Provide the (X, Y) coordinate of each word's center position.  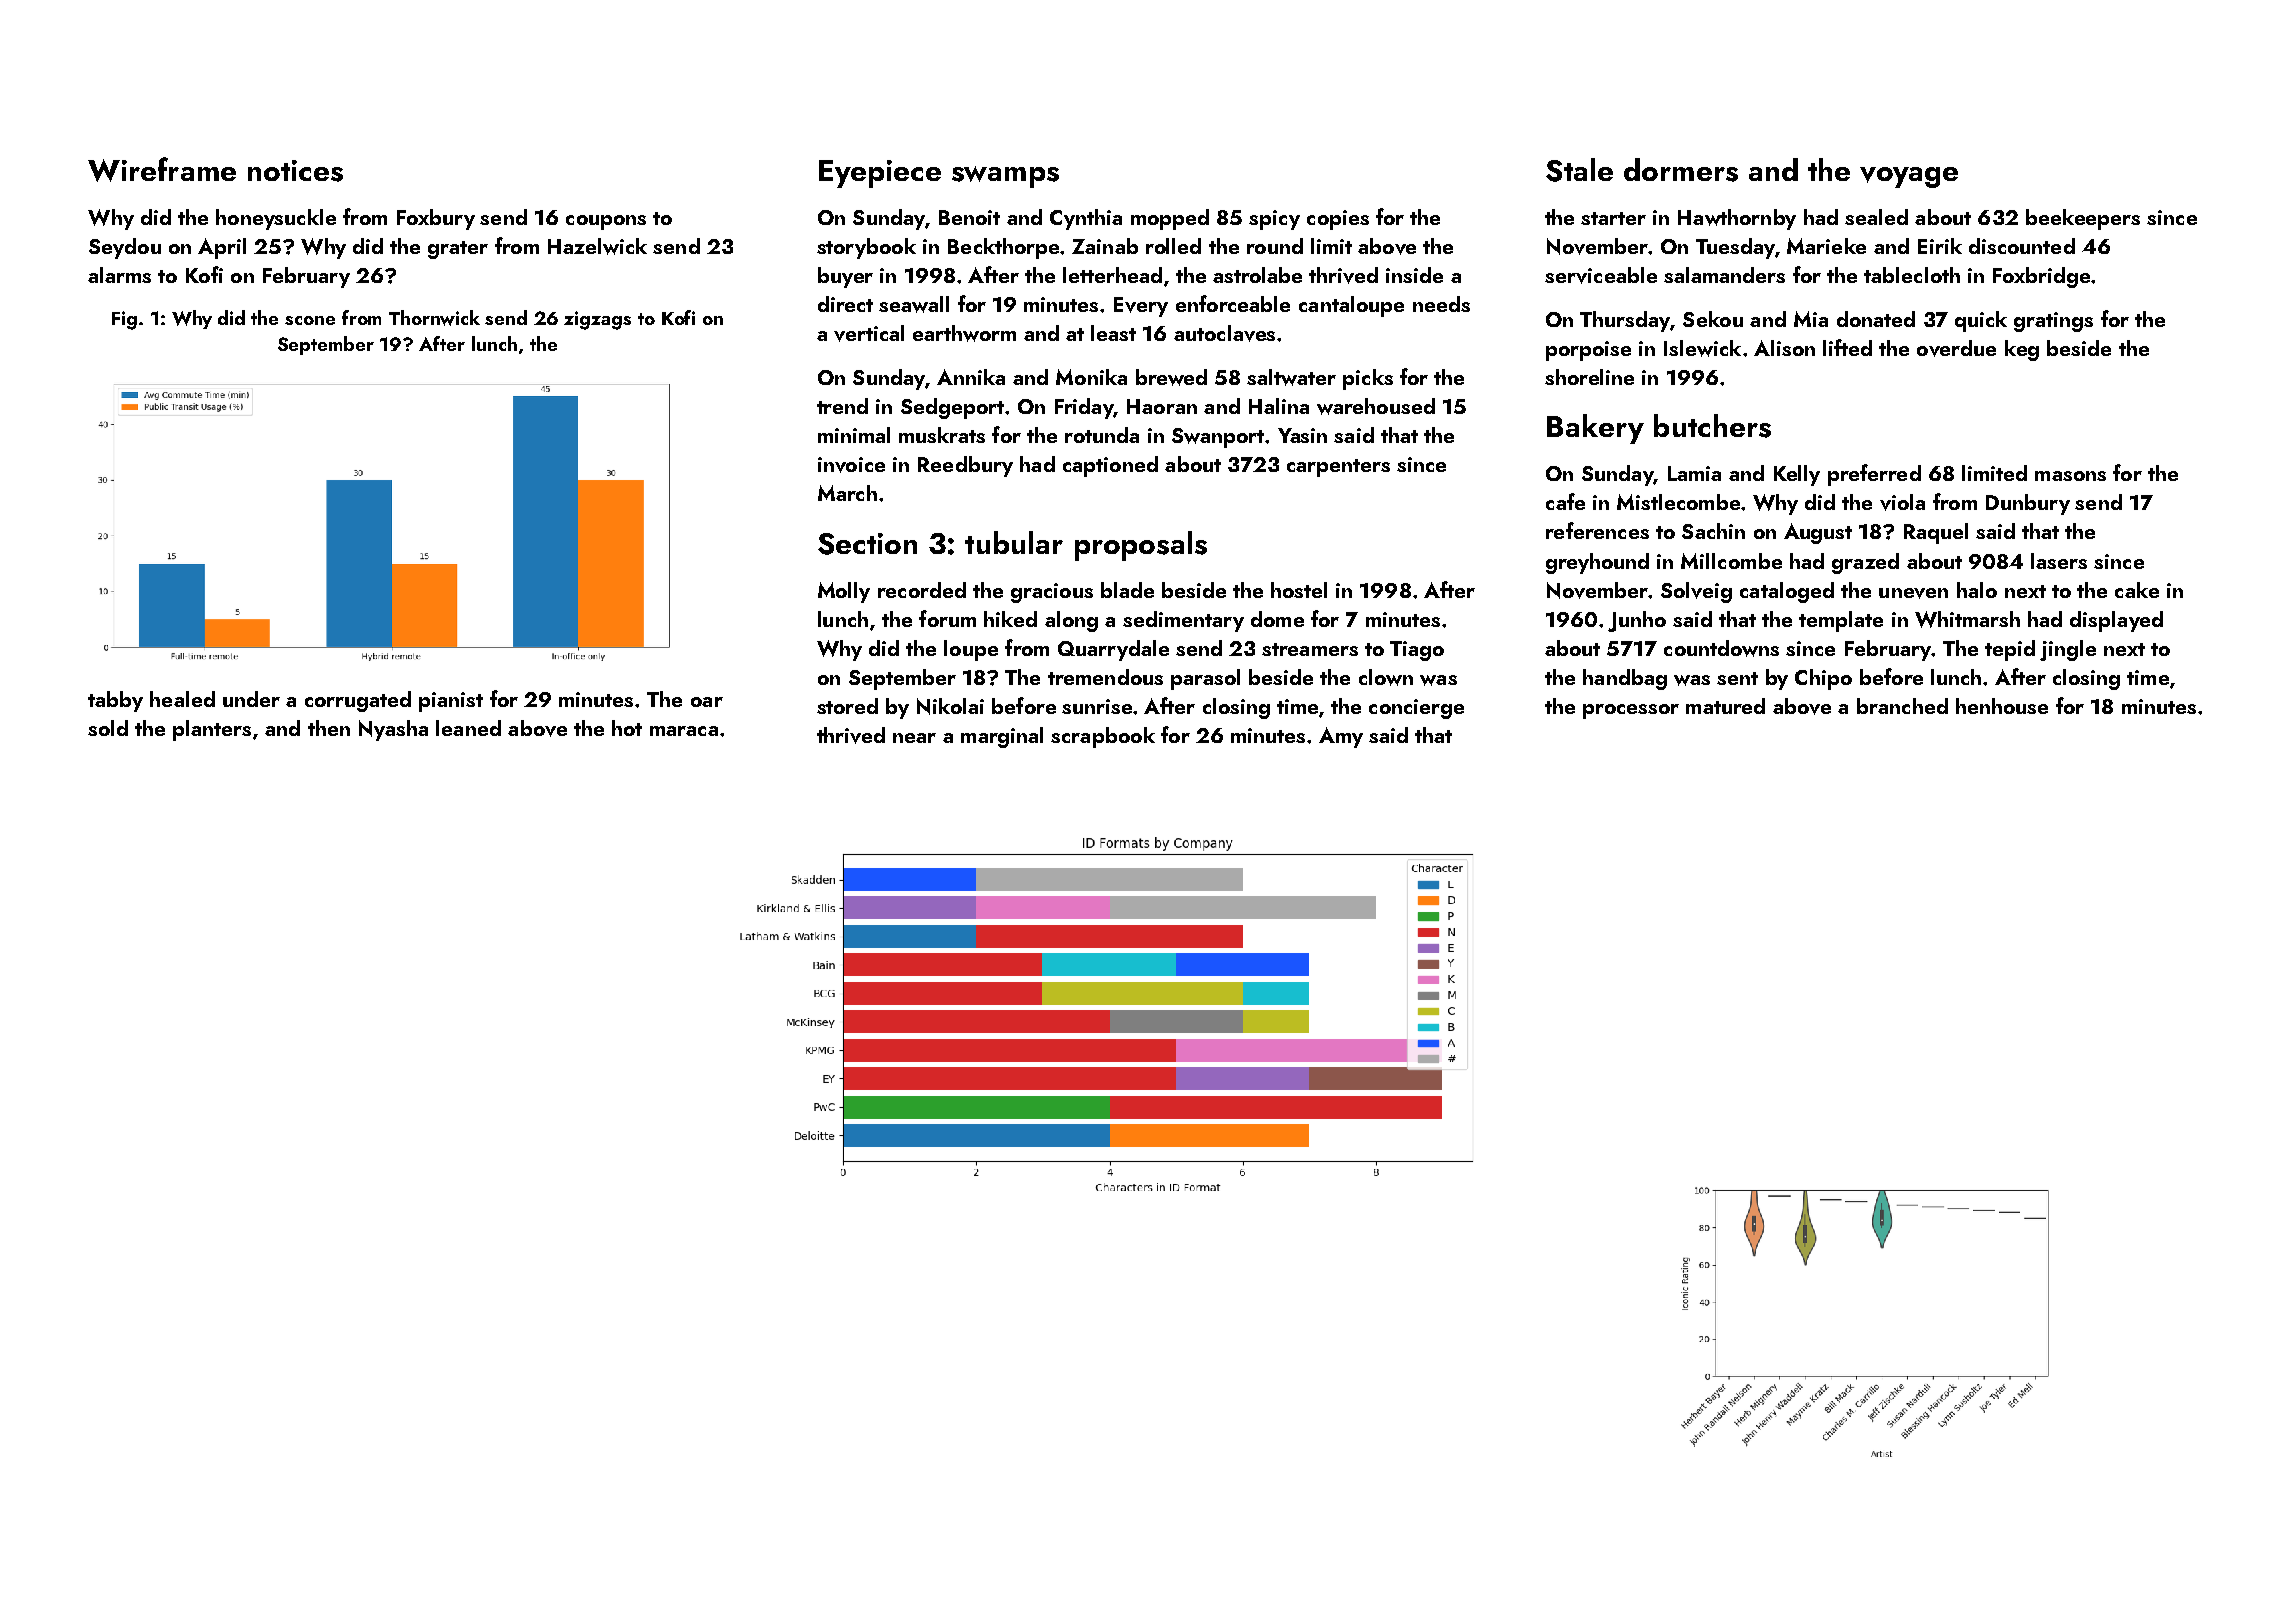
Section (867, 544)
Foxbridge (2041, 277)
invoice (851, 465)
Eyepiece (880, 174)
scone (310, 320)
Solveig (1696, 592)
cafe (1565, 501)
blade (1127, 590)
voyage (1909, 177)
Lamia (1694, 473)
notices (295, 171)
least (1113, 333)
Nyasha (393, 730)
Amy (1341, 737)
